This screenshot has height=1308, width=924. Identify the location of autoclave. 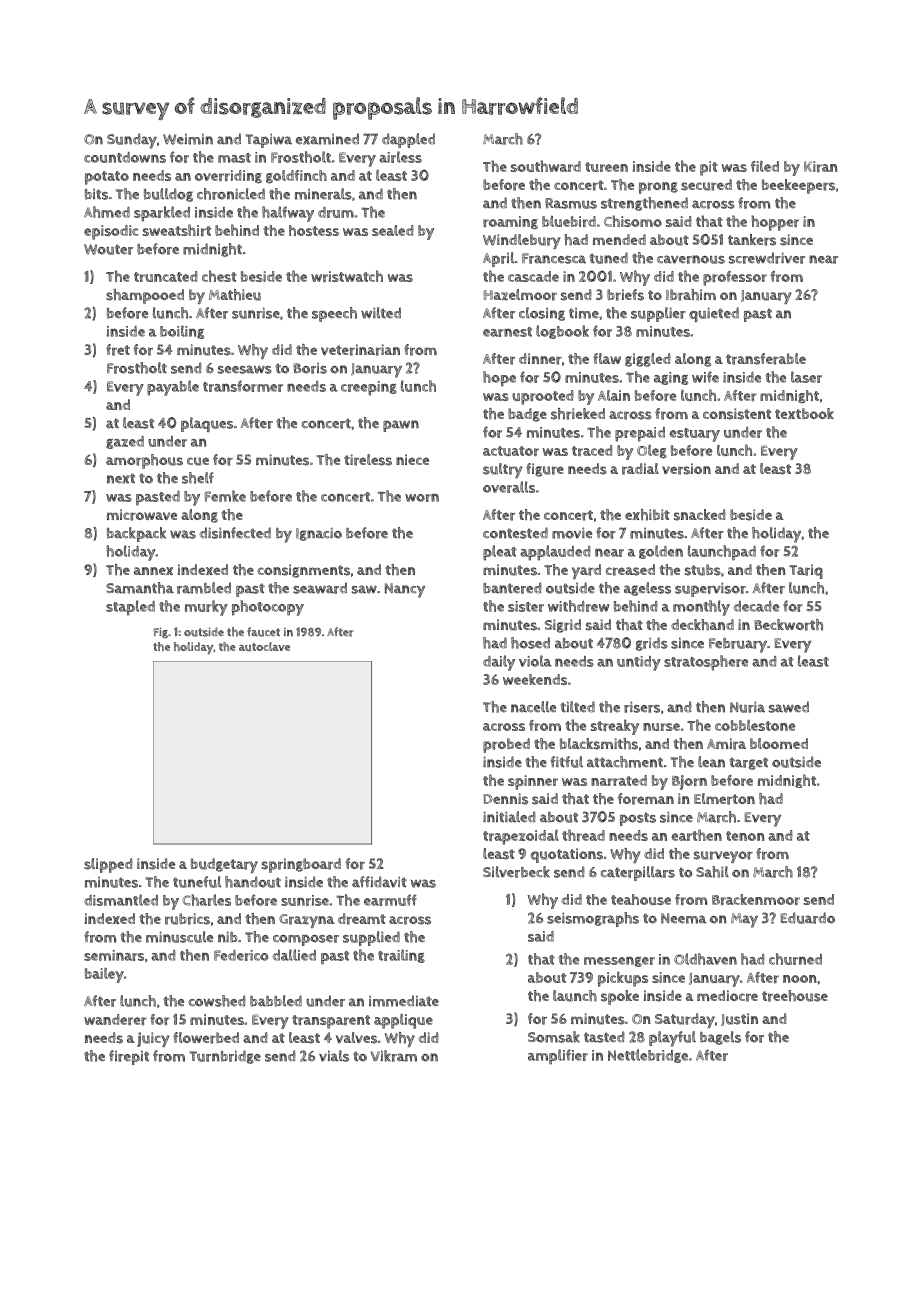
(264, 646).
